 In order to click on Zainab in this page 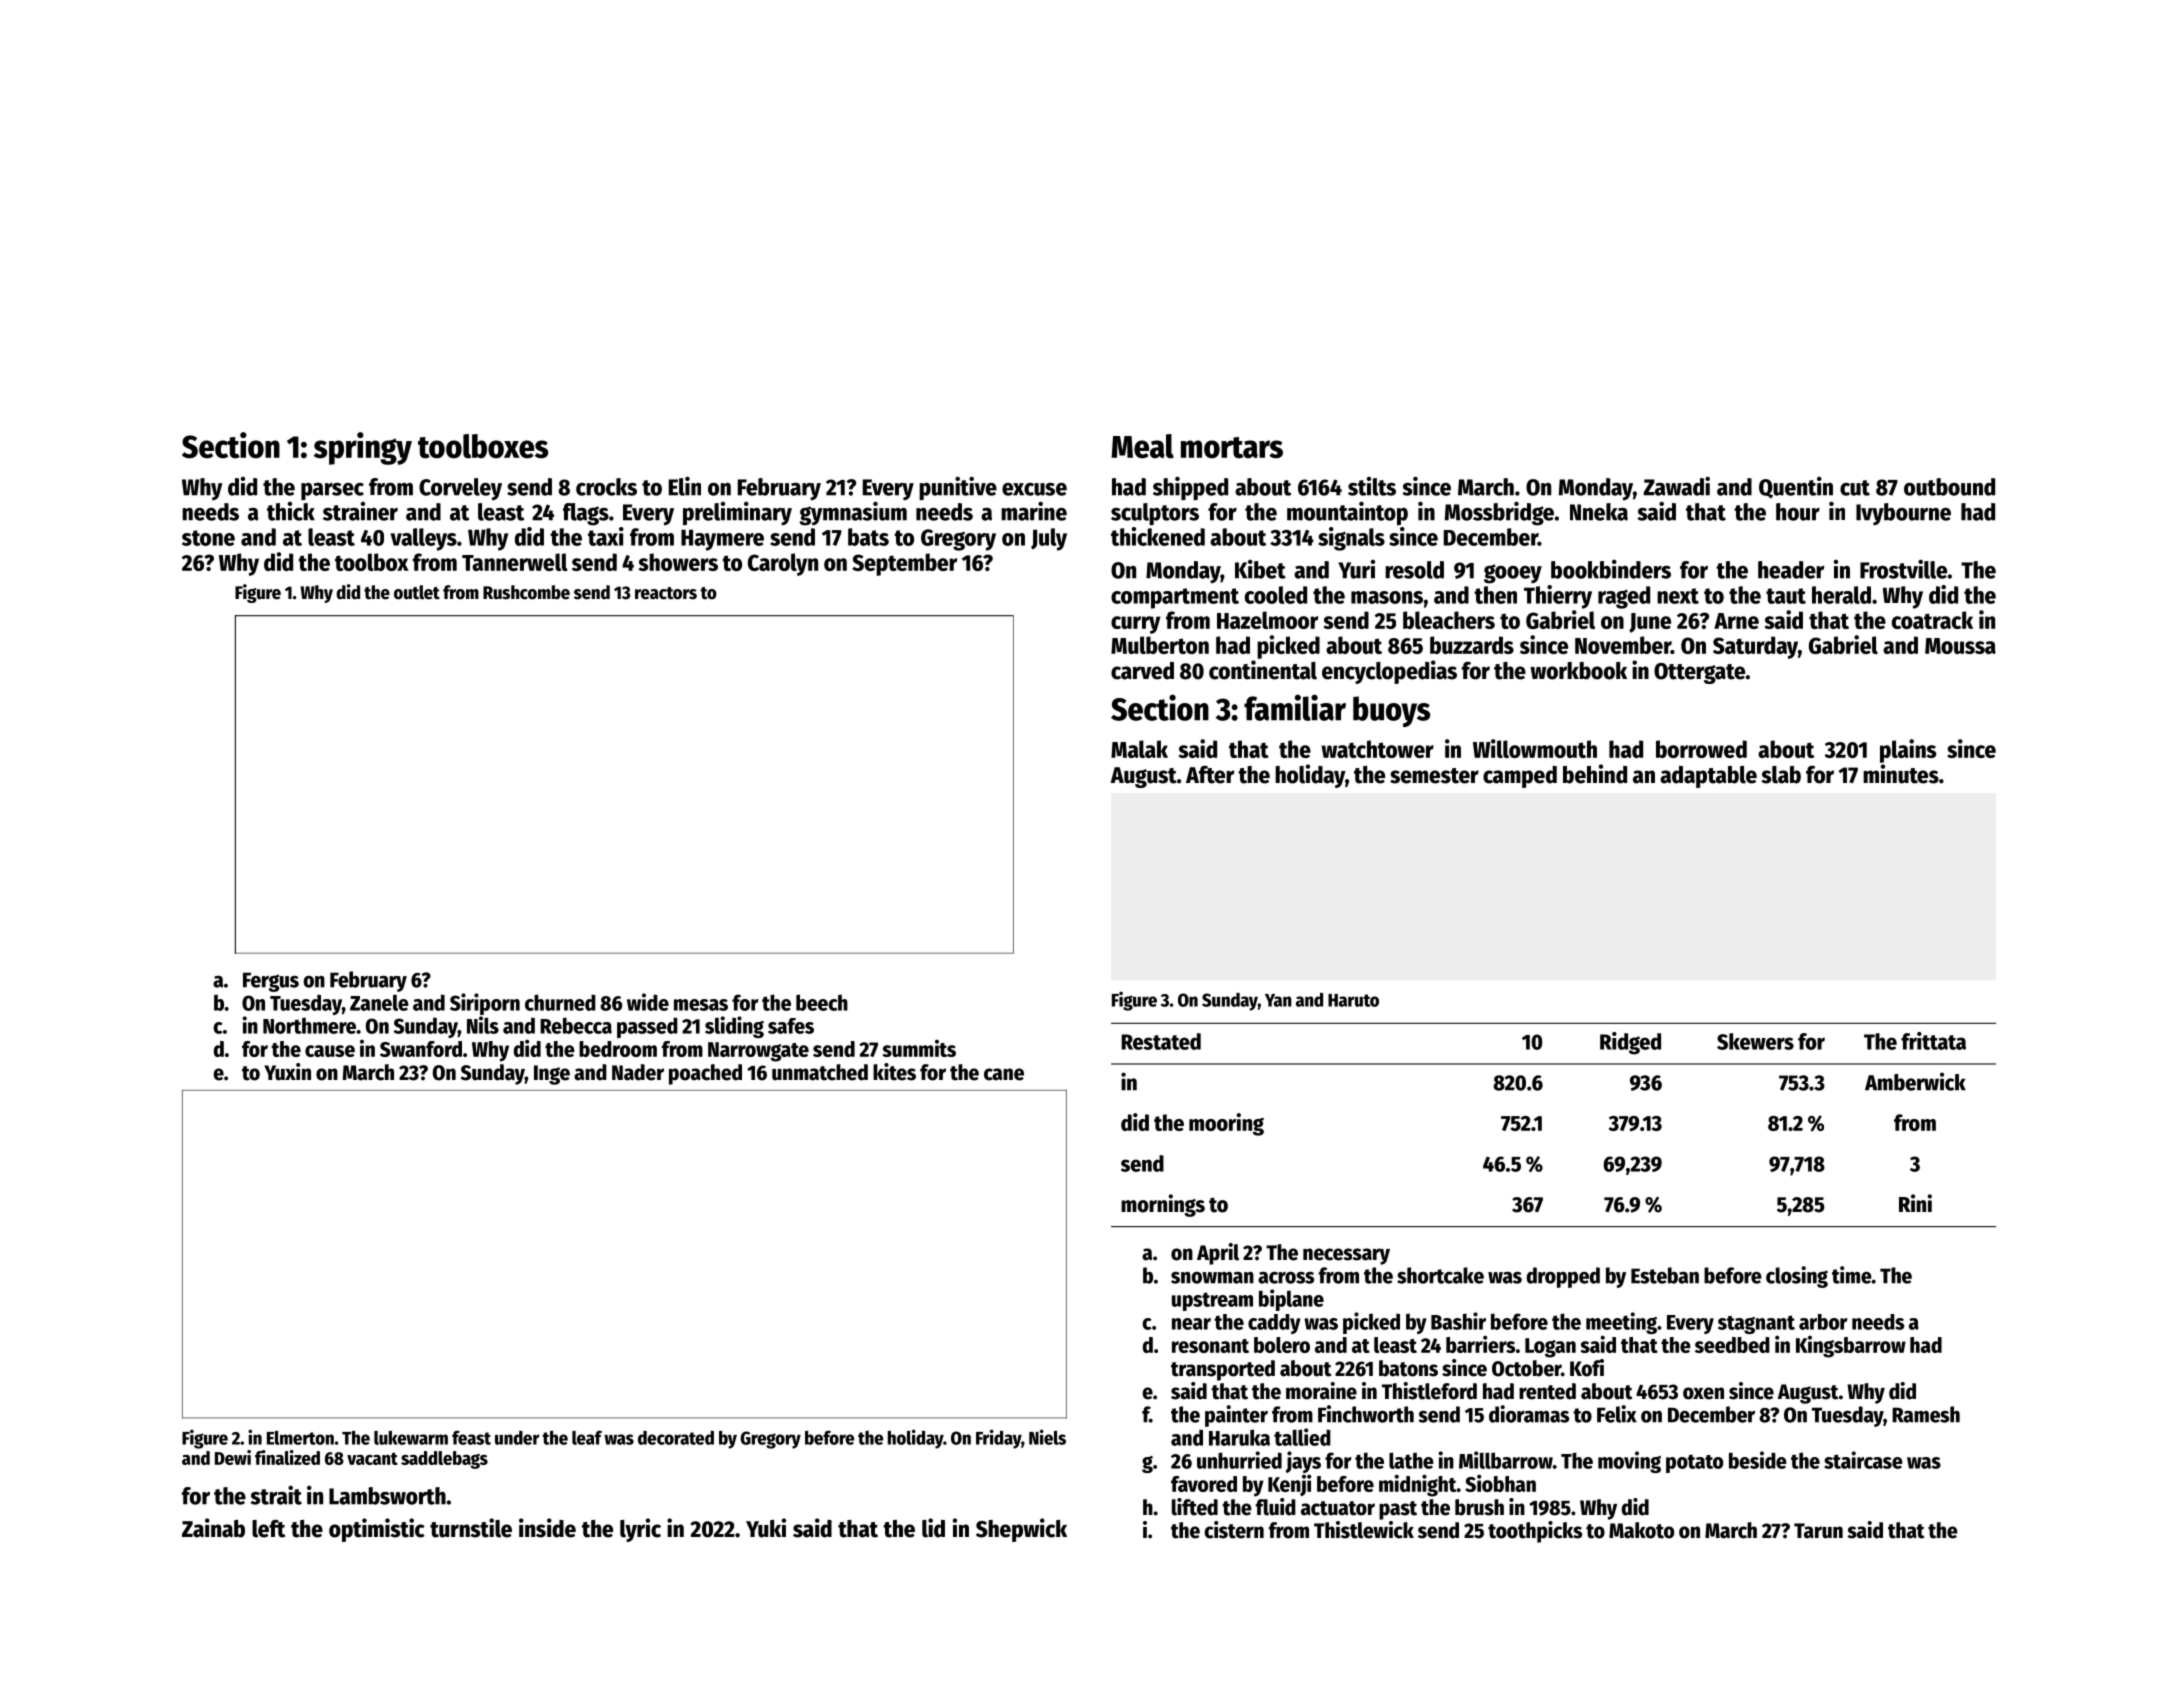, I will do `click(213, 1528)`.
